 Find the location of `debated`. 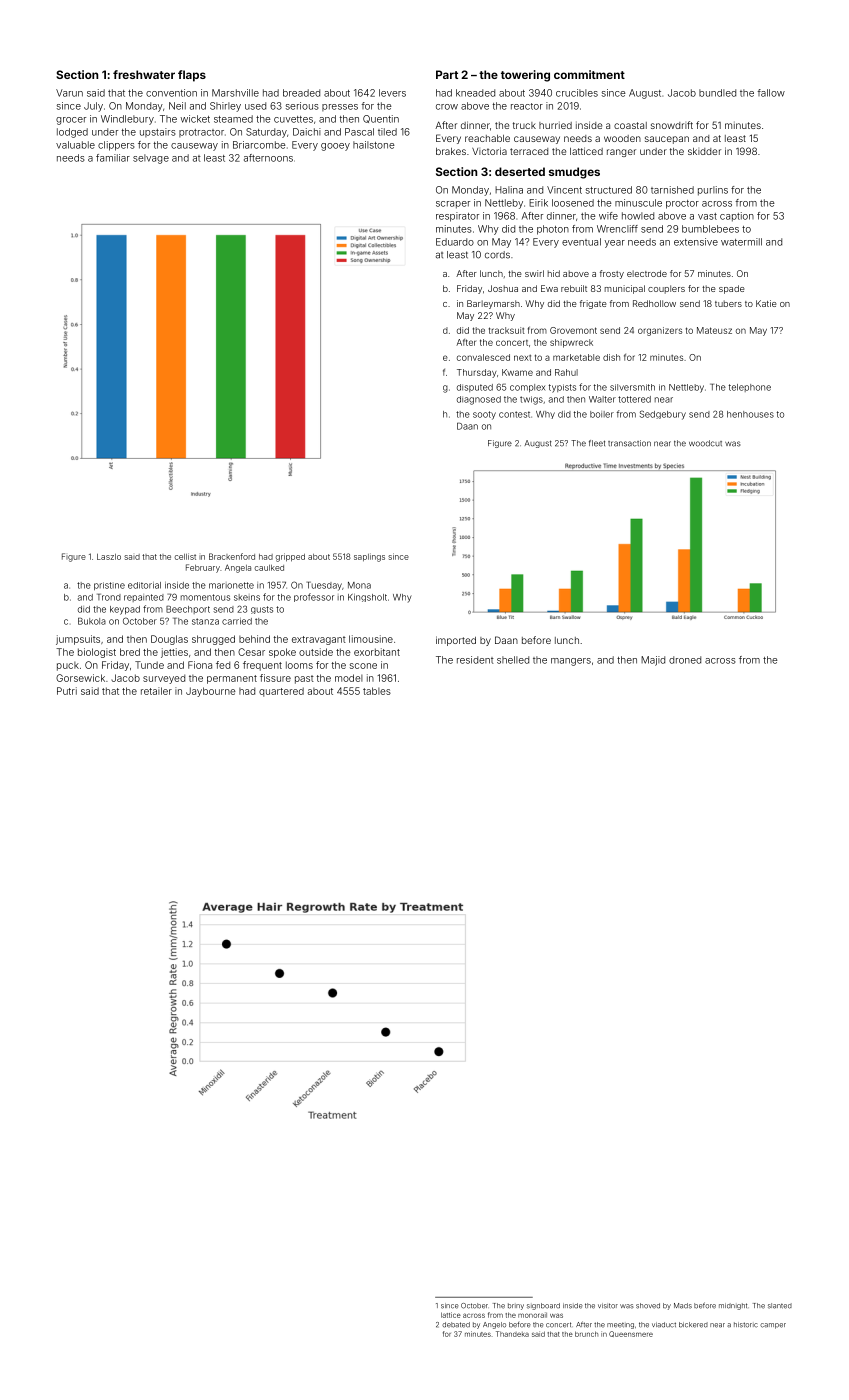

debated is located at coordinates (456, 1325).
